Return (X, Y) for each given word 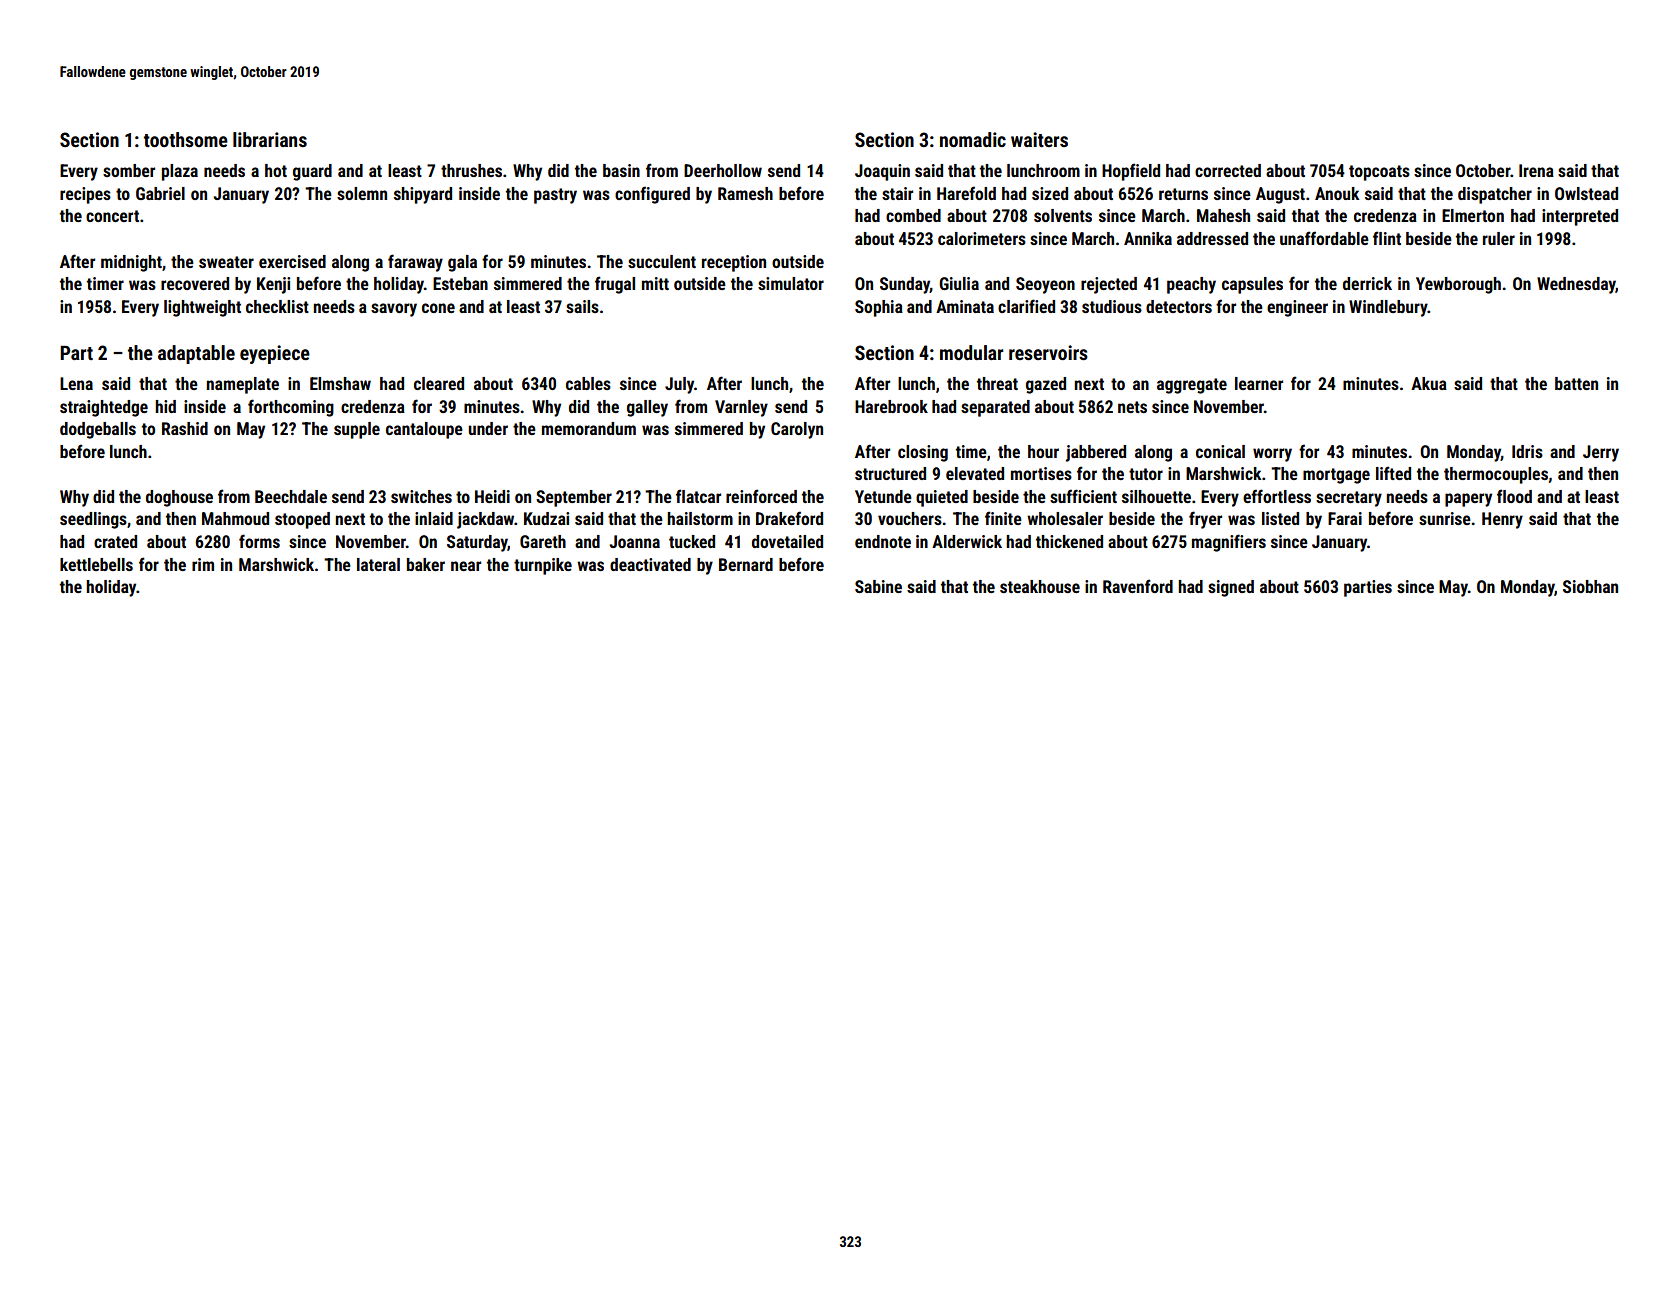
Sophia (879, 308)
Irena (1536, 170)
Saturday (477, 543)
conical (1220, 451)
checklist (277, 306)
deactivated (650, 564)
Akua (1429, 383)
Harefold (966, 193)
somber (129, 170)
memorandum (589, 428)
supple (357, 430)
